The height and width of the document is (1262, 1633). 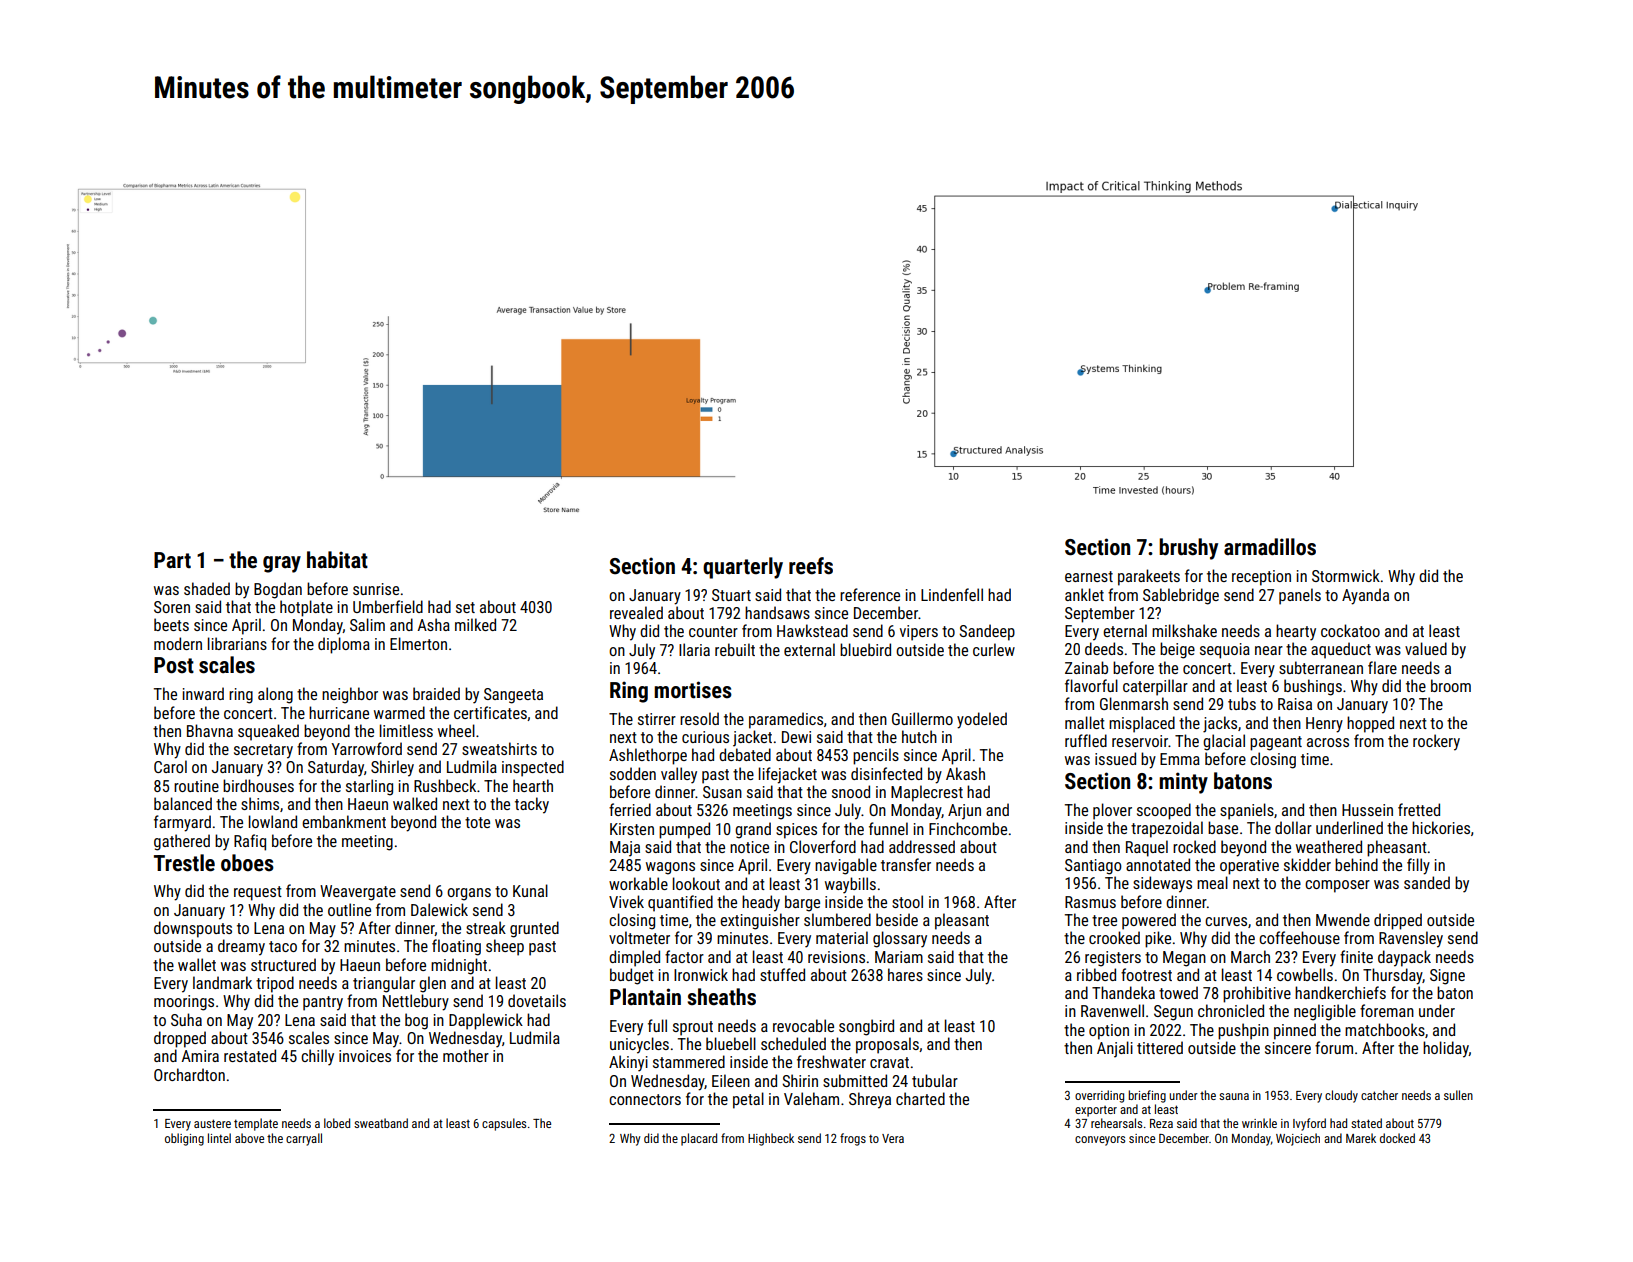 I want to click on registers, so click(x=1113, y=959).
